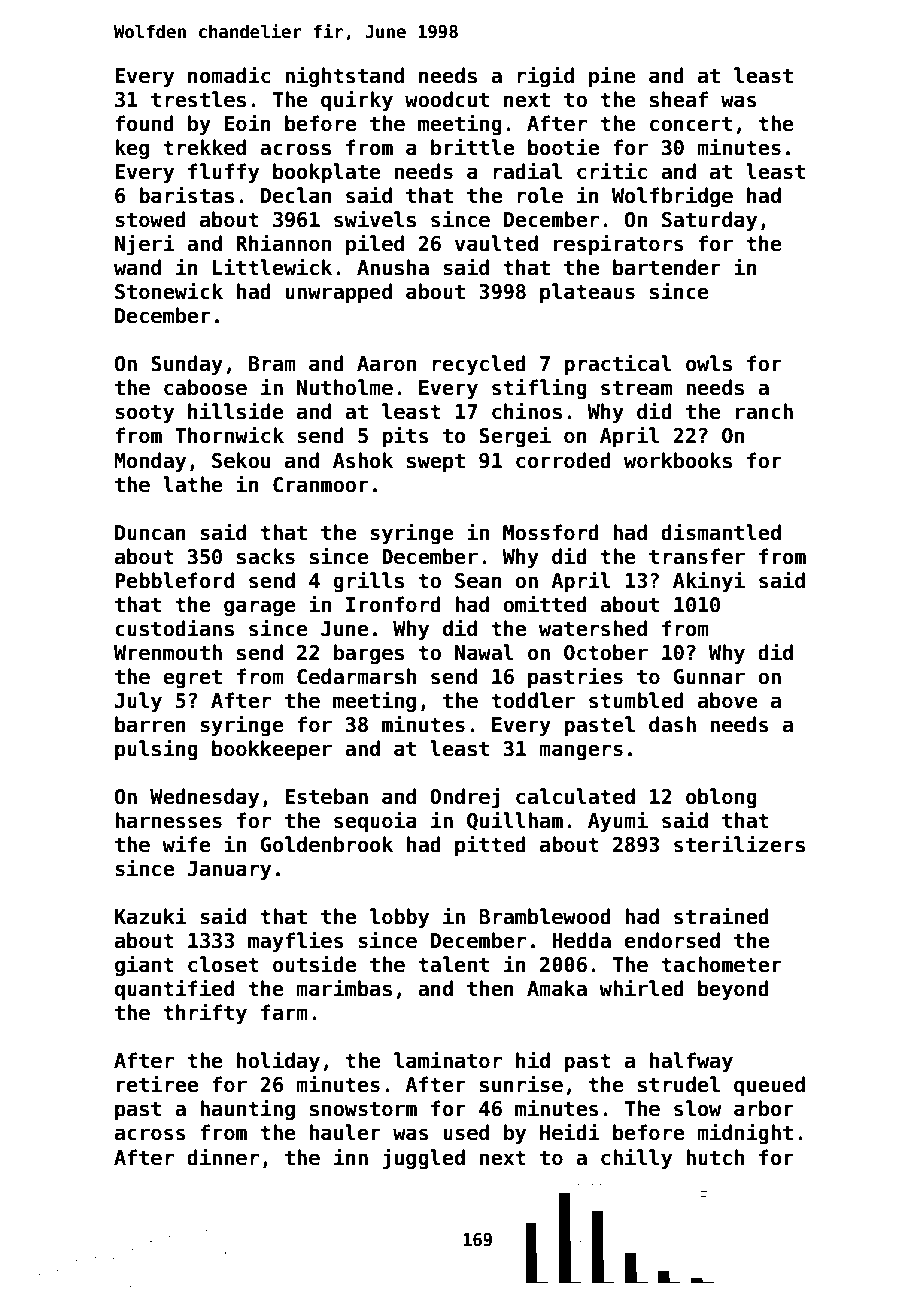  What do you see at coordinates (636, 700) in the screenshot?
I see `stumbled` at bounding box center [636, 700].
